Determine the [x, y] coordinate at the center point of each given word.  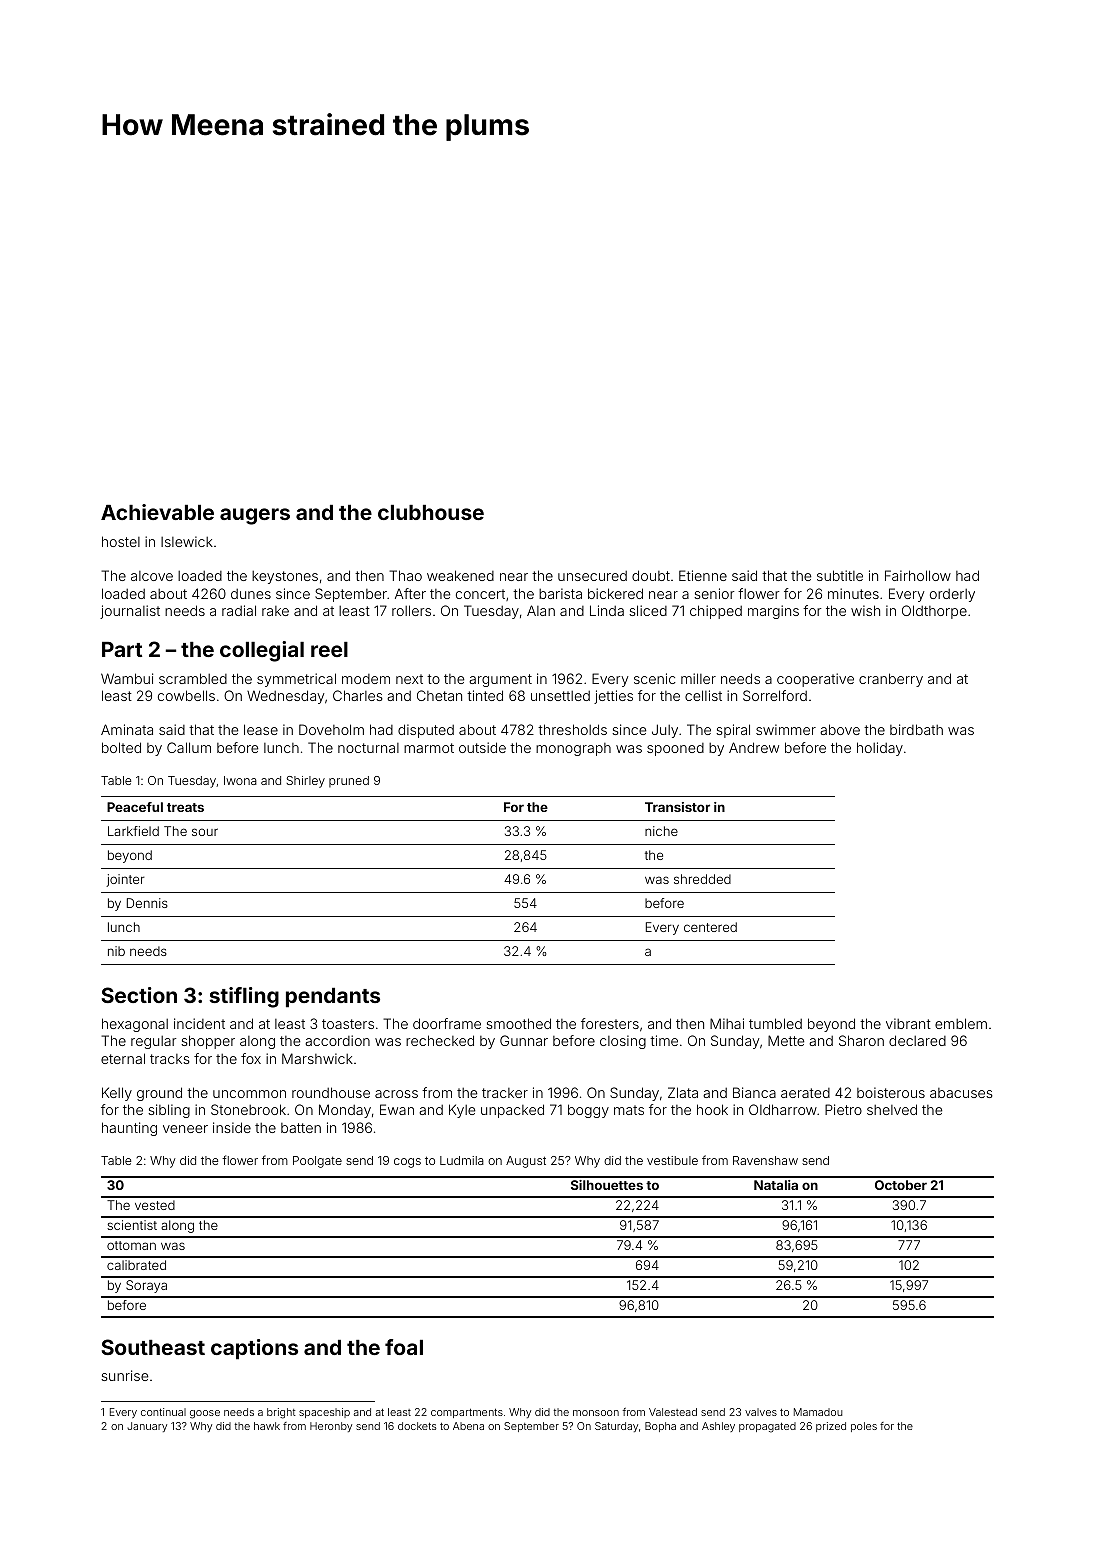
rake [275, 611]
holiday [880, 749]
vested [155, 1205]
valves [761, 1412]
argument [500, 680]
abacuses [961, 1093]
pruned [349, 782]
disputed [426, 731]
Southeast [153, 1347]
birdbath [916, 729]
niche [661, 831]
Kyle [462, 1111]
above [840, 729]
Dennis [147, 903]
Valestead [673, 1412]
